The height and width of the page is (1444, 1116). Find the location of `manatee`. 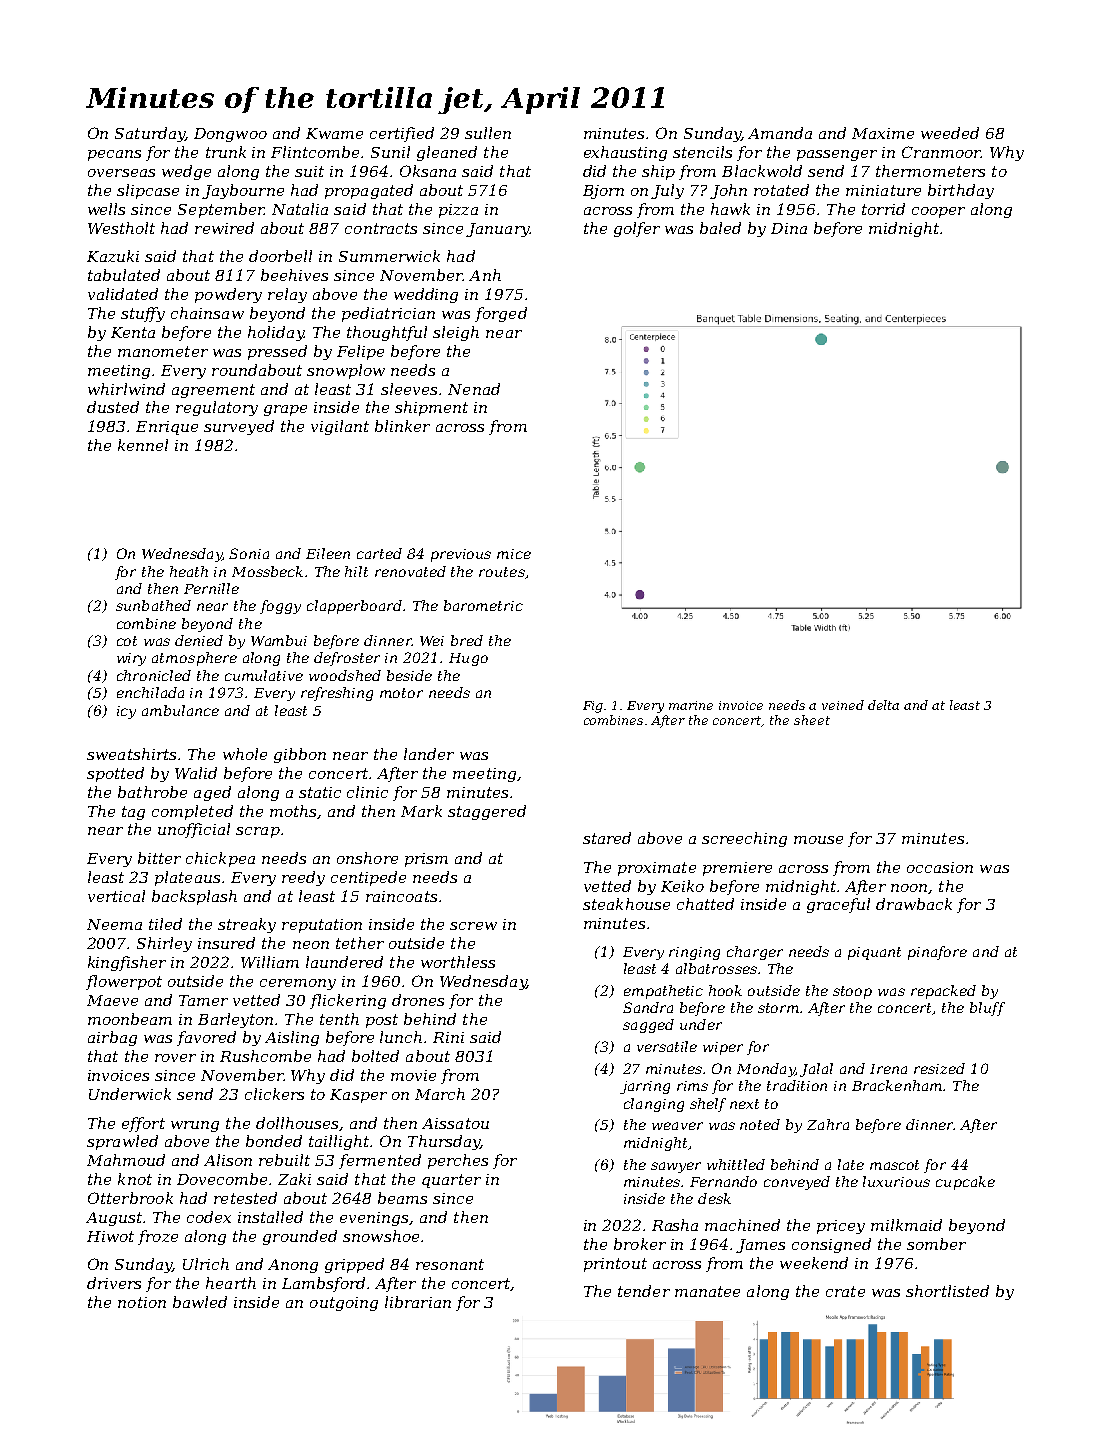

manatee is located at coordinates (707, 1291).
